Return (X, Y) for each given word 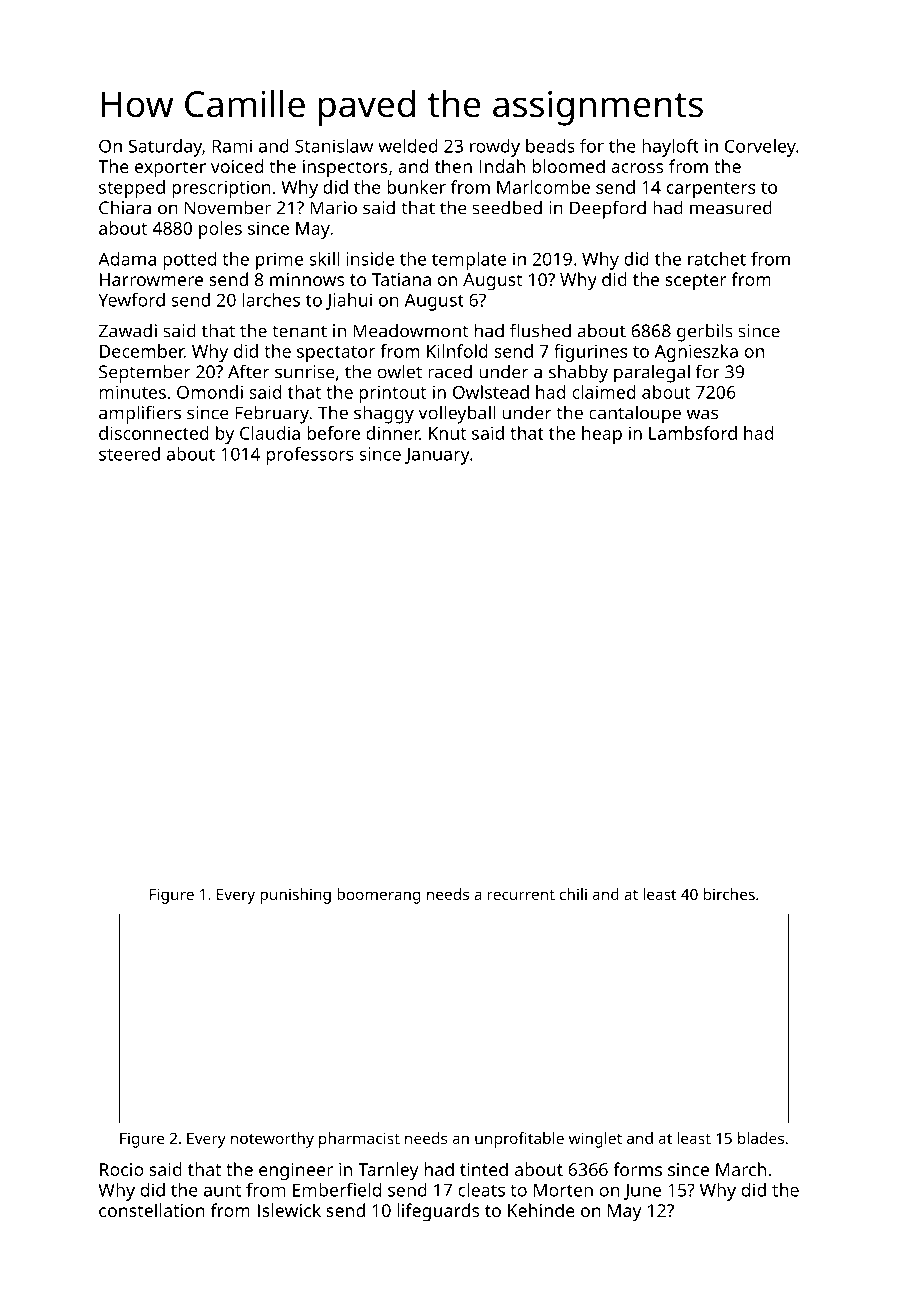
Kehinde (541, 1210)
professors (310, 456)
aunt (222, 1191)
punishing (295, 896)
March (741, 1169)
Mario (333, 208)
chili (573, 894)
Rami (232, 146)
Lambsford (693, 433)
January (437, 456)
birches (729, 894)
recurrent (521, 895)
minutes (133, 392)
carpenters (711, 190)
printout (392, 394)
